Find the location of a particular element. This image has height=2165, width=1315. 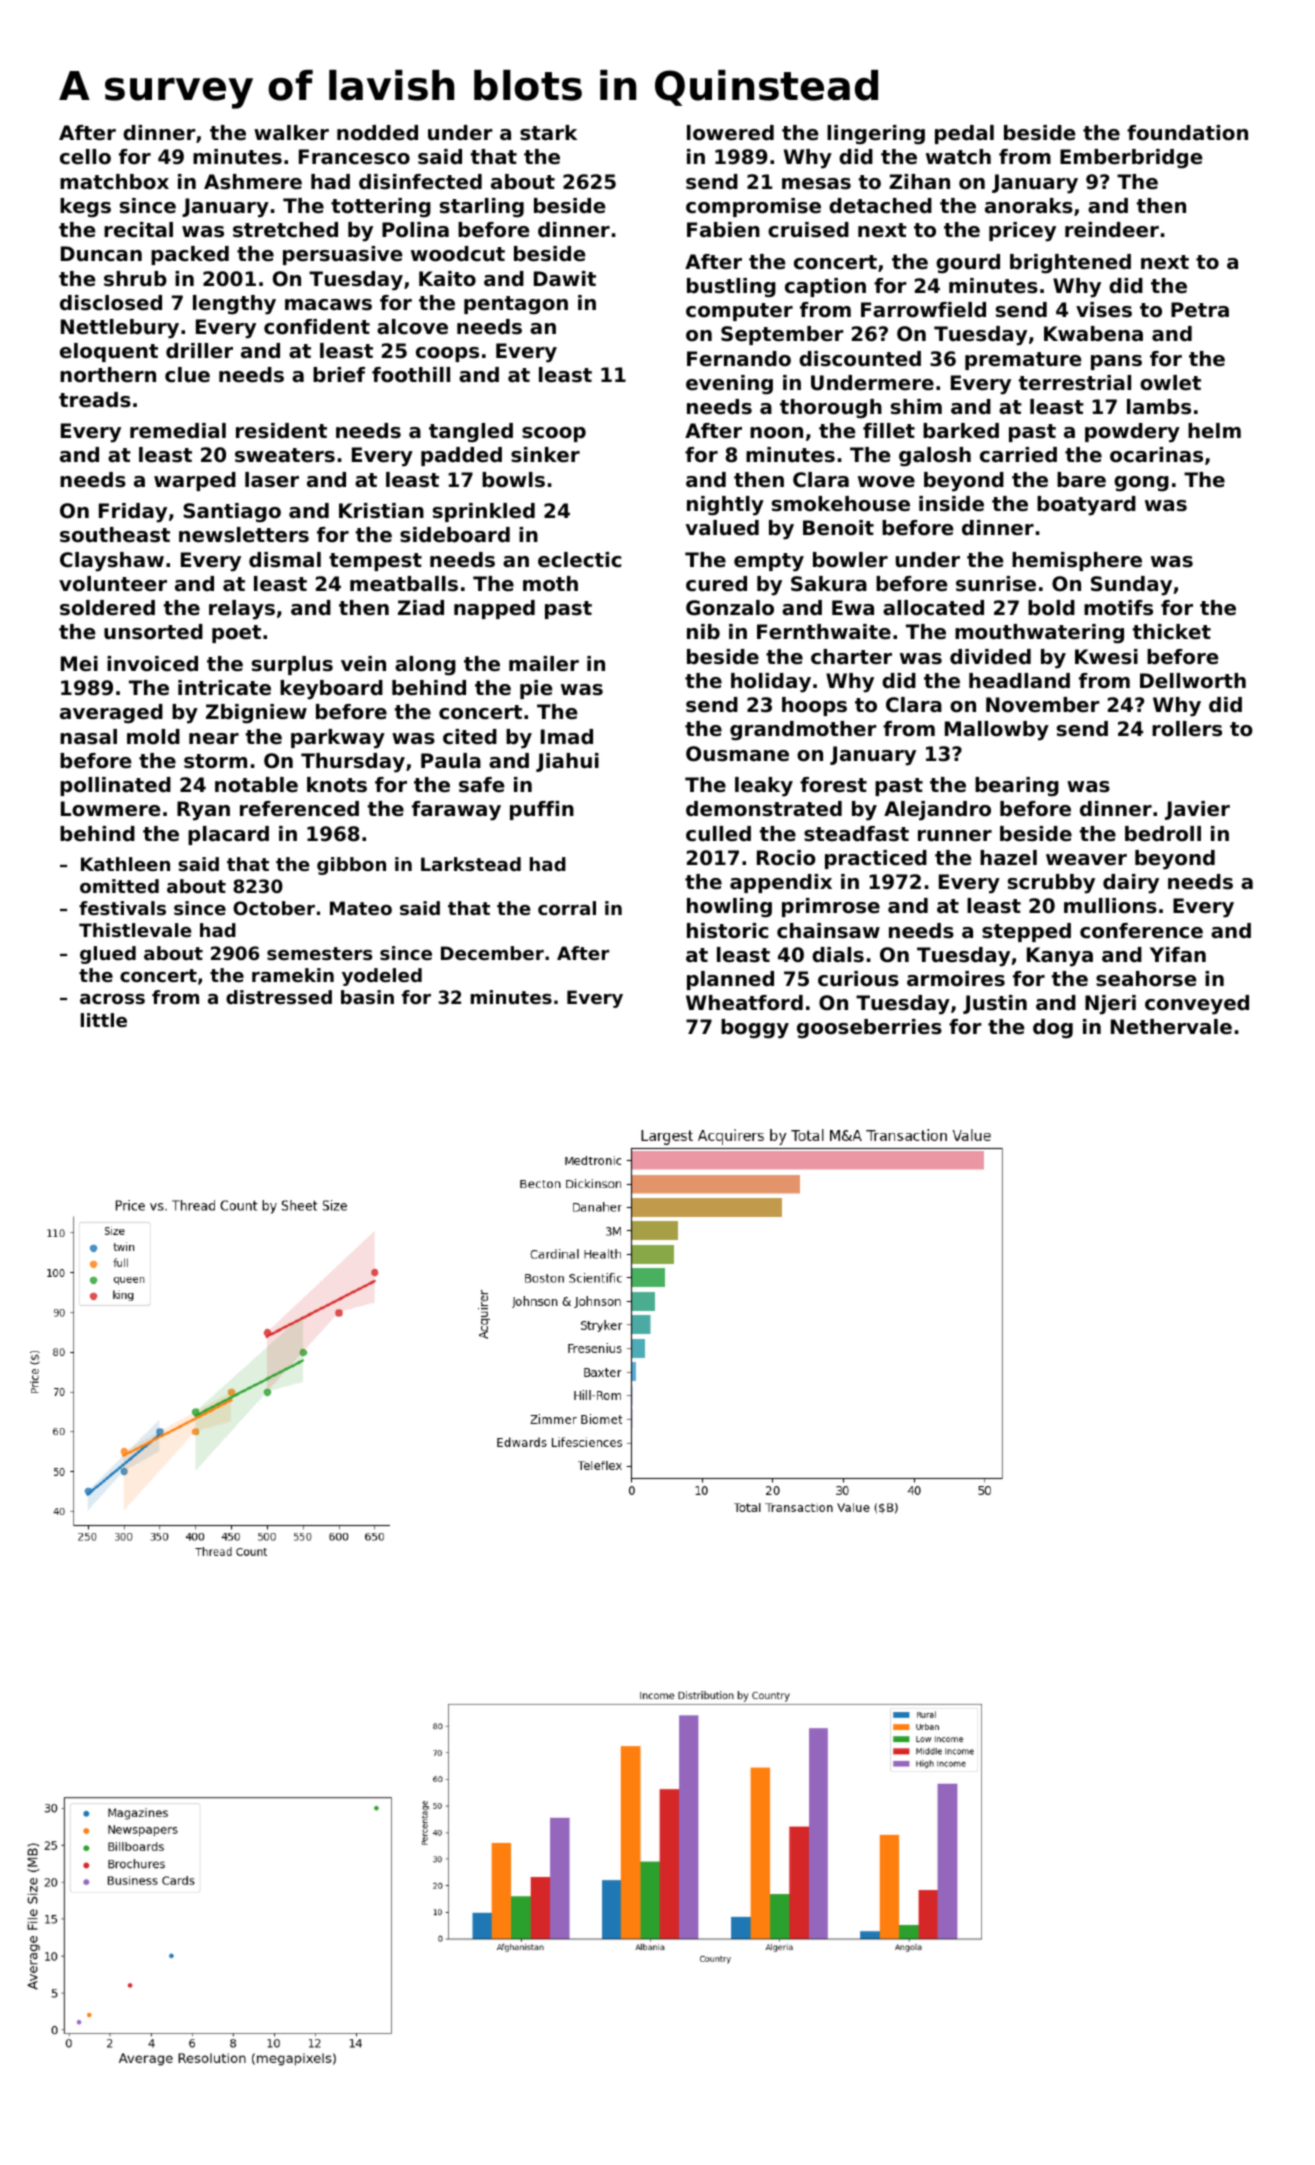

motifs is located at coordinates (1118, 608).
